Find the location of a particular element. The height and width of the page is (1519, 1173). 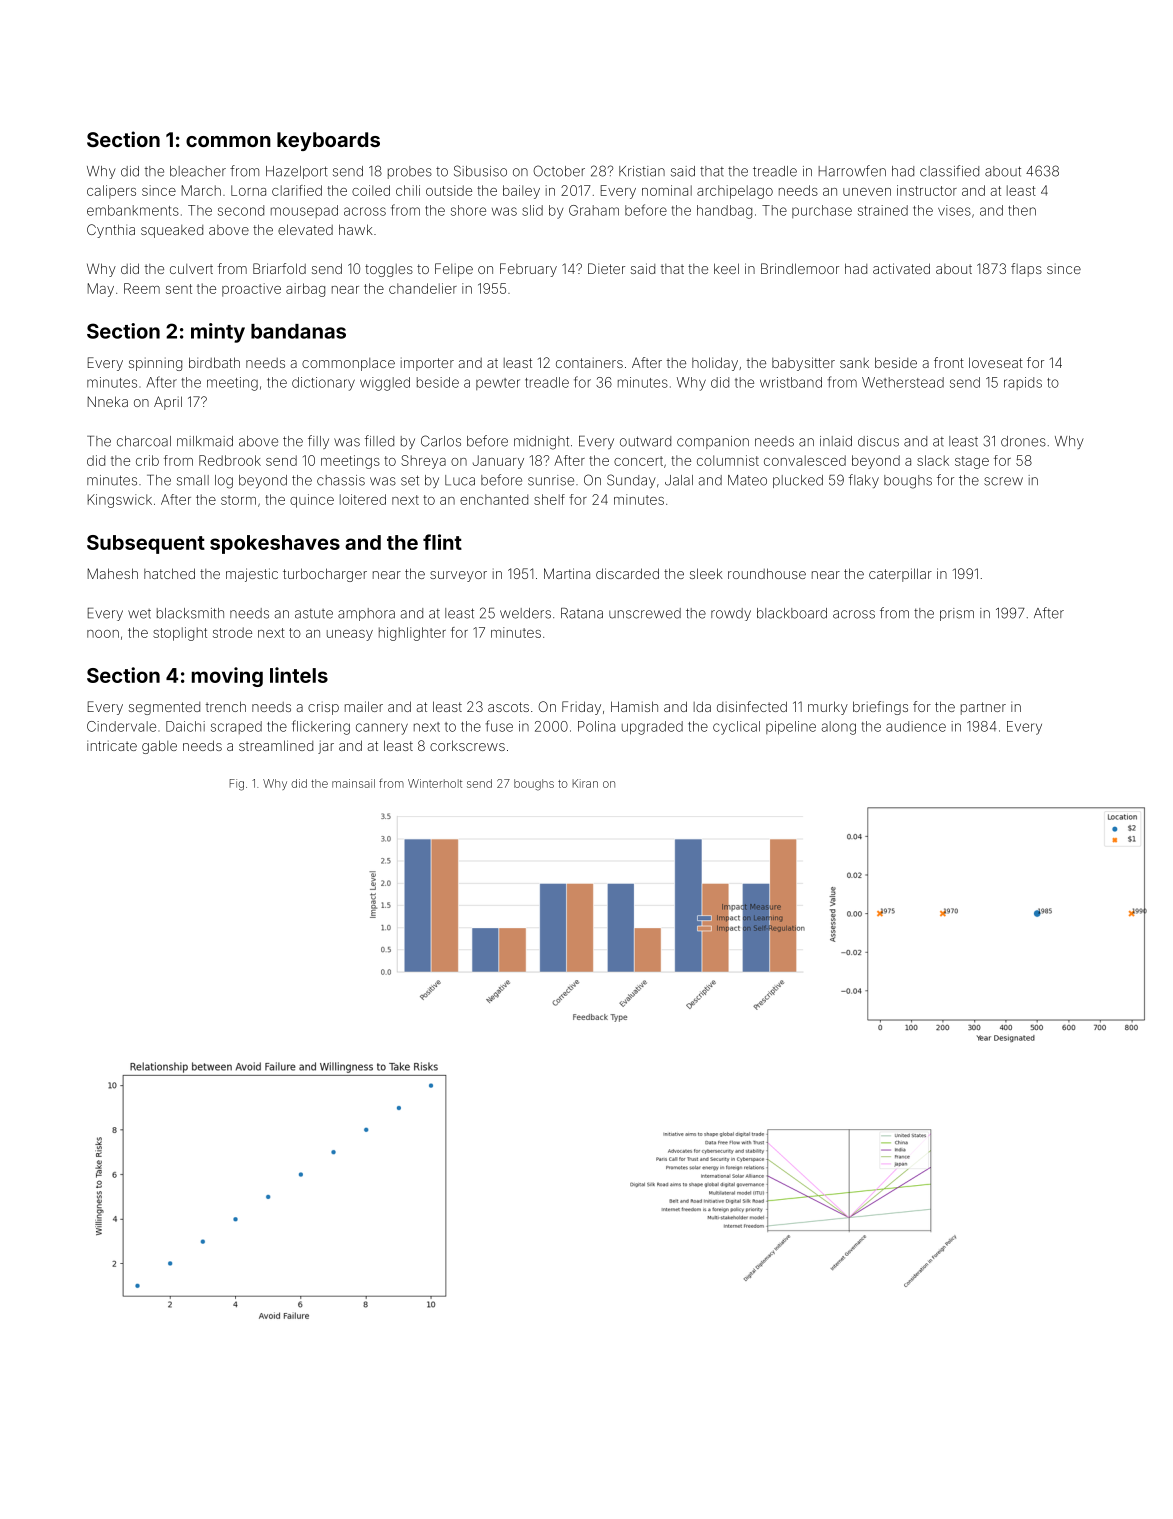

caterpillar is located at coordinates (900, 575).
